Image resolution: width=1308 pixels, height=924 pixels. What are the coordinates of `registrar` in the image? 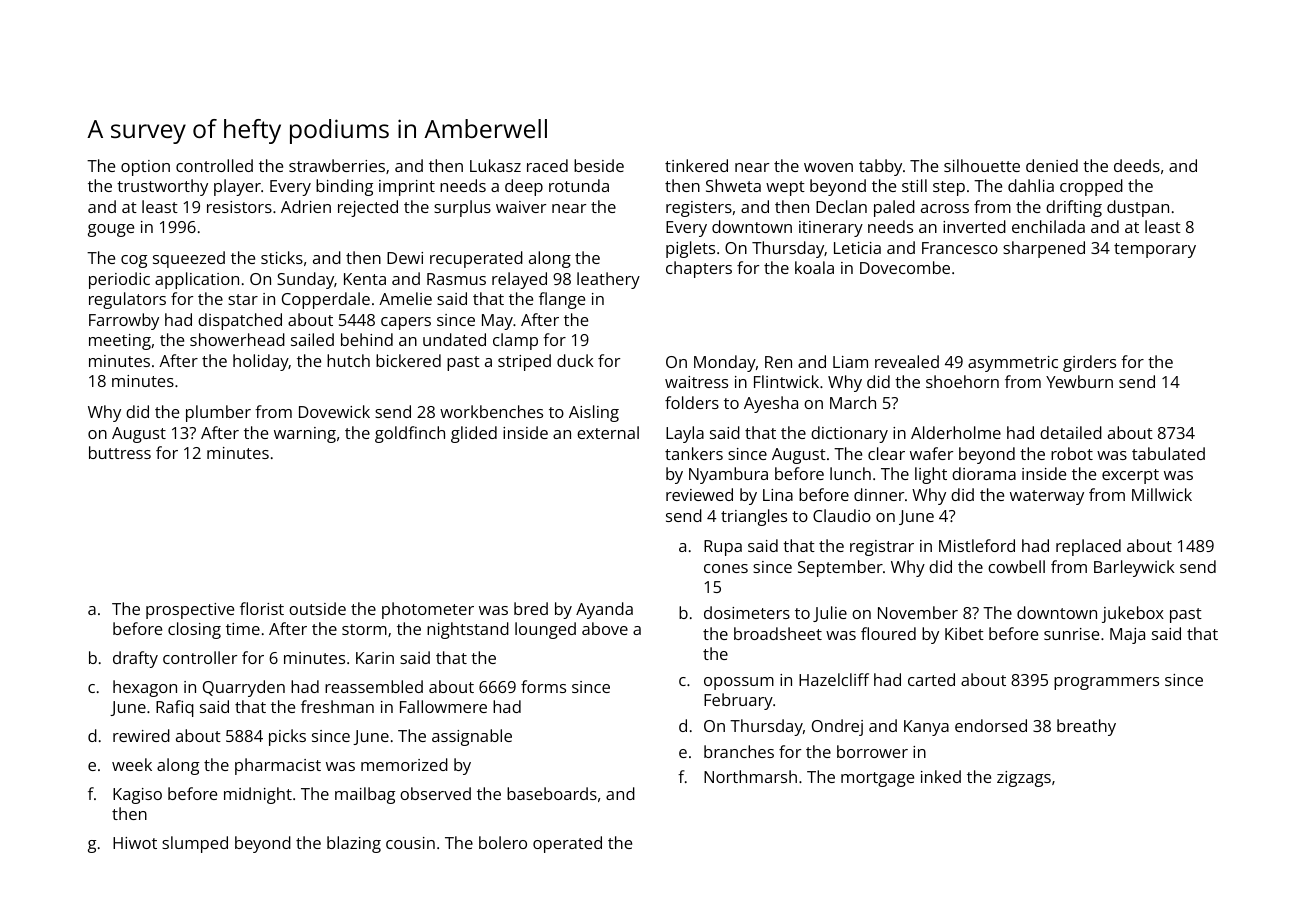 It's located at (882, 548).
